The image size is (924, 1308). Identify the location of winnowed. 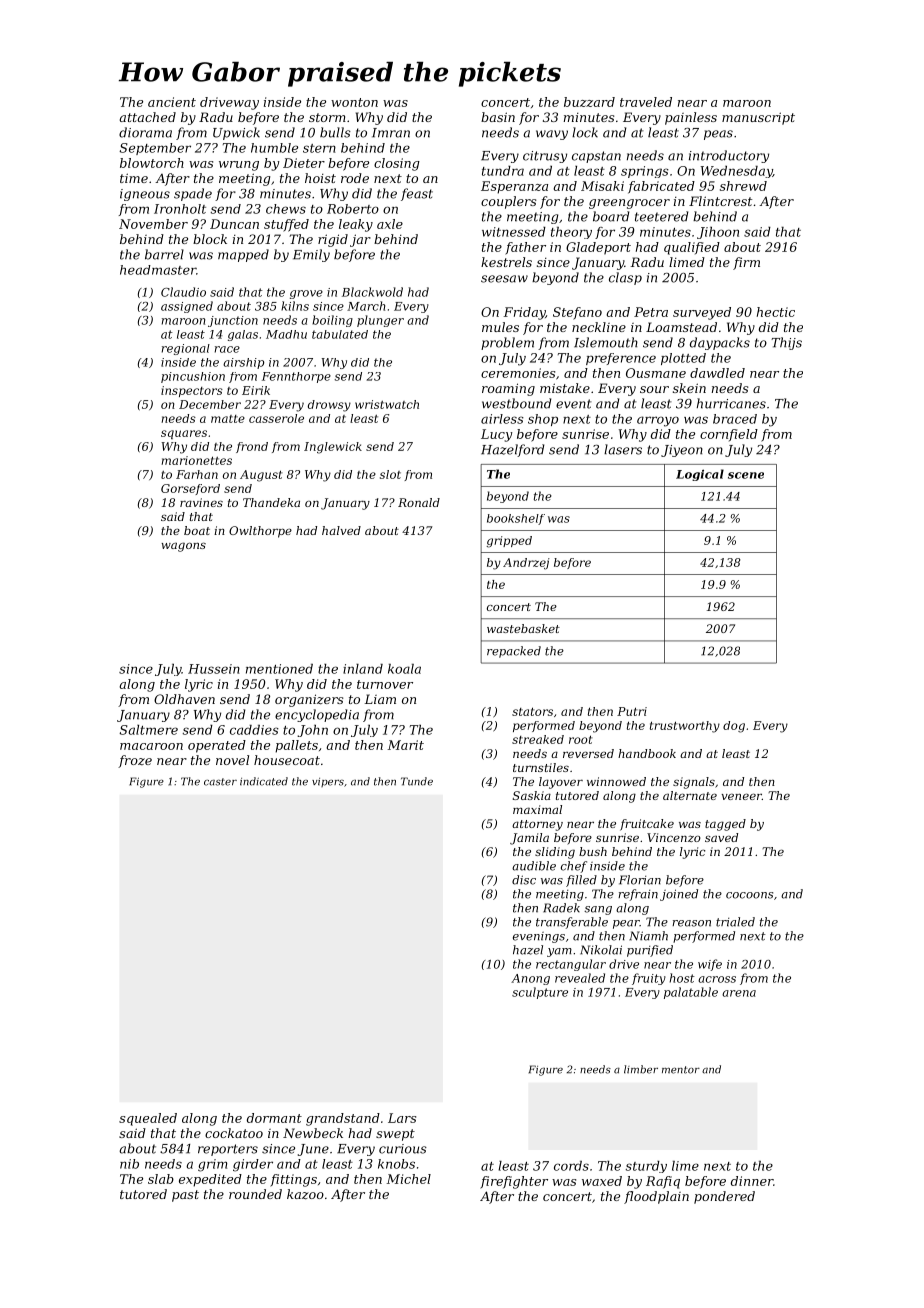
(616, 781).
